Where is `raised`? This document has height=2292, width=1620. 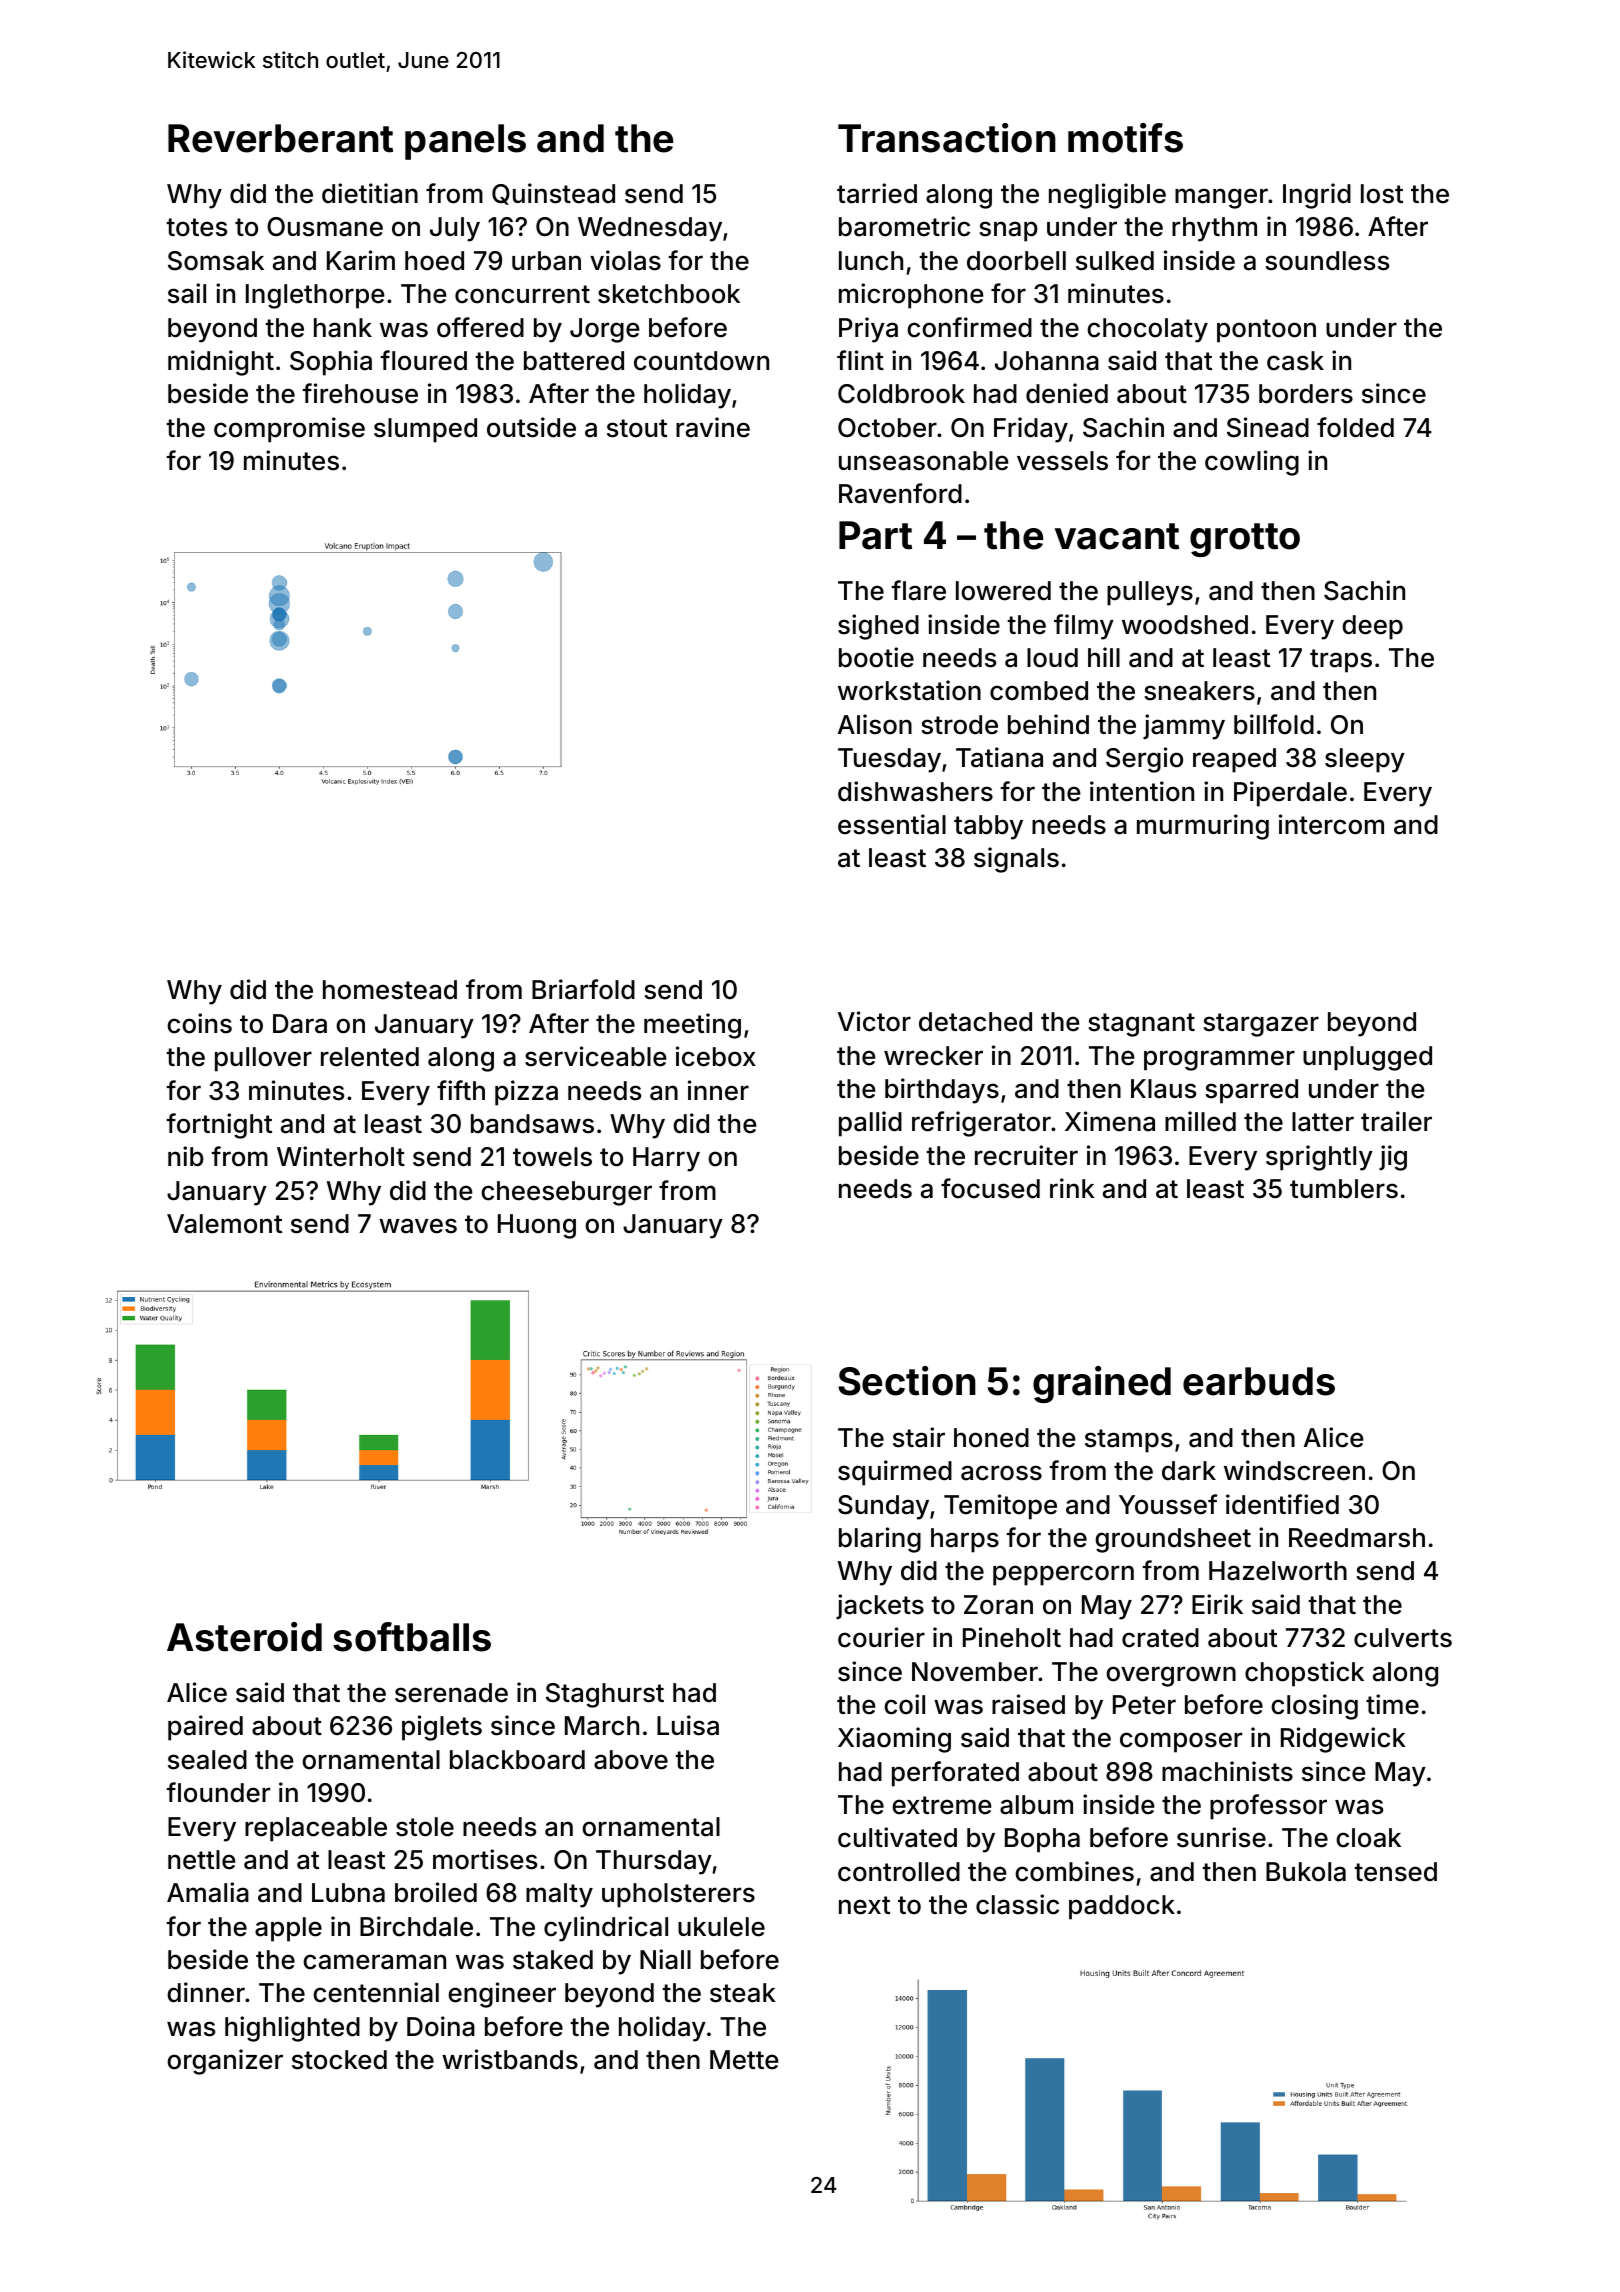
raised is located at coordinates (1028, 1704).
